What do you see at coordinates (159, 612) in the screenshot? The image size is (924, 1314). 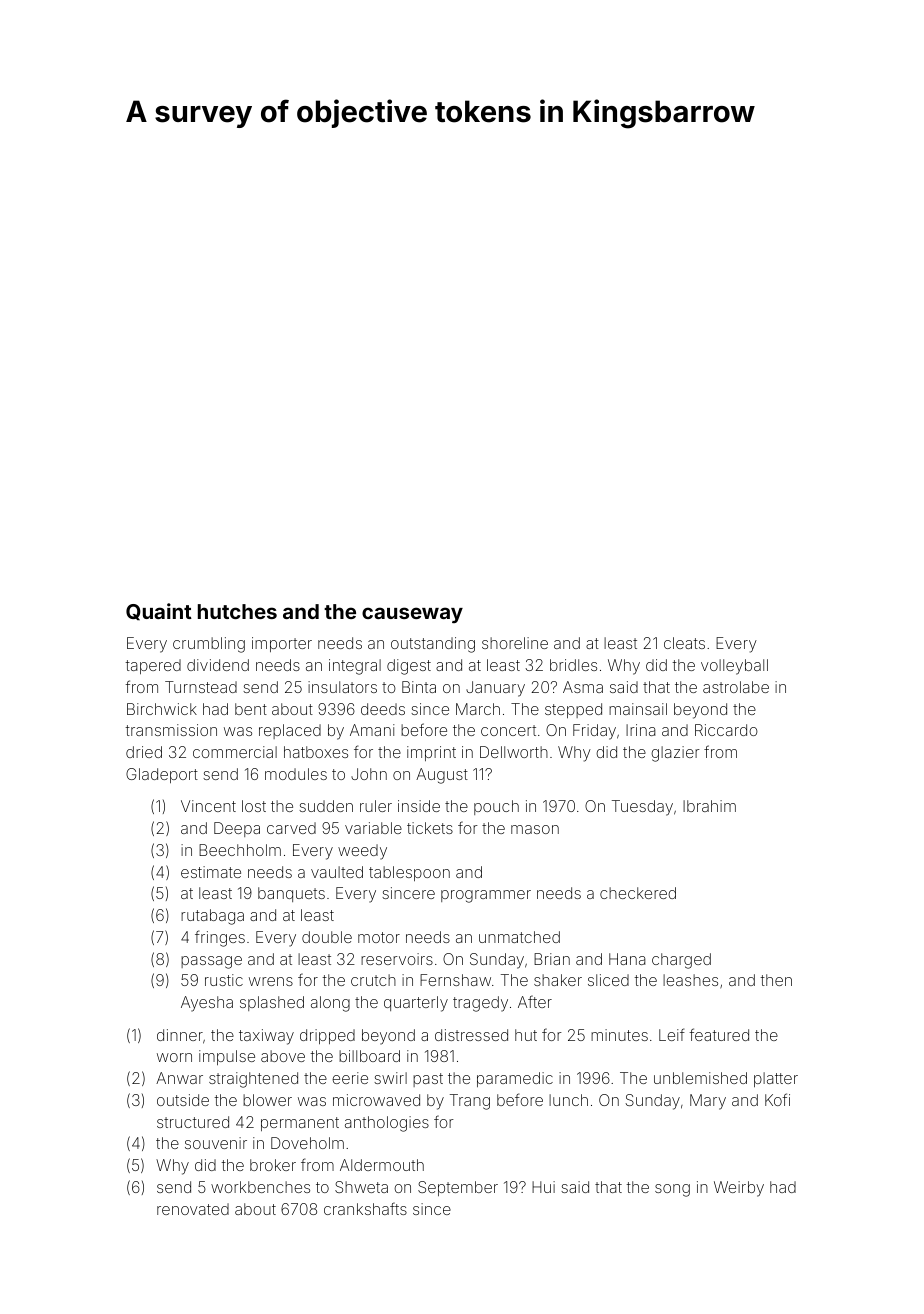 I see `Quaint` at bounding box center [159, 612].
